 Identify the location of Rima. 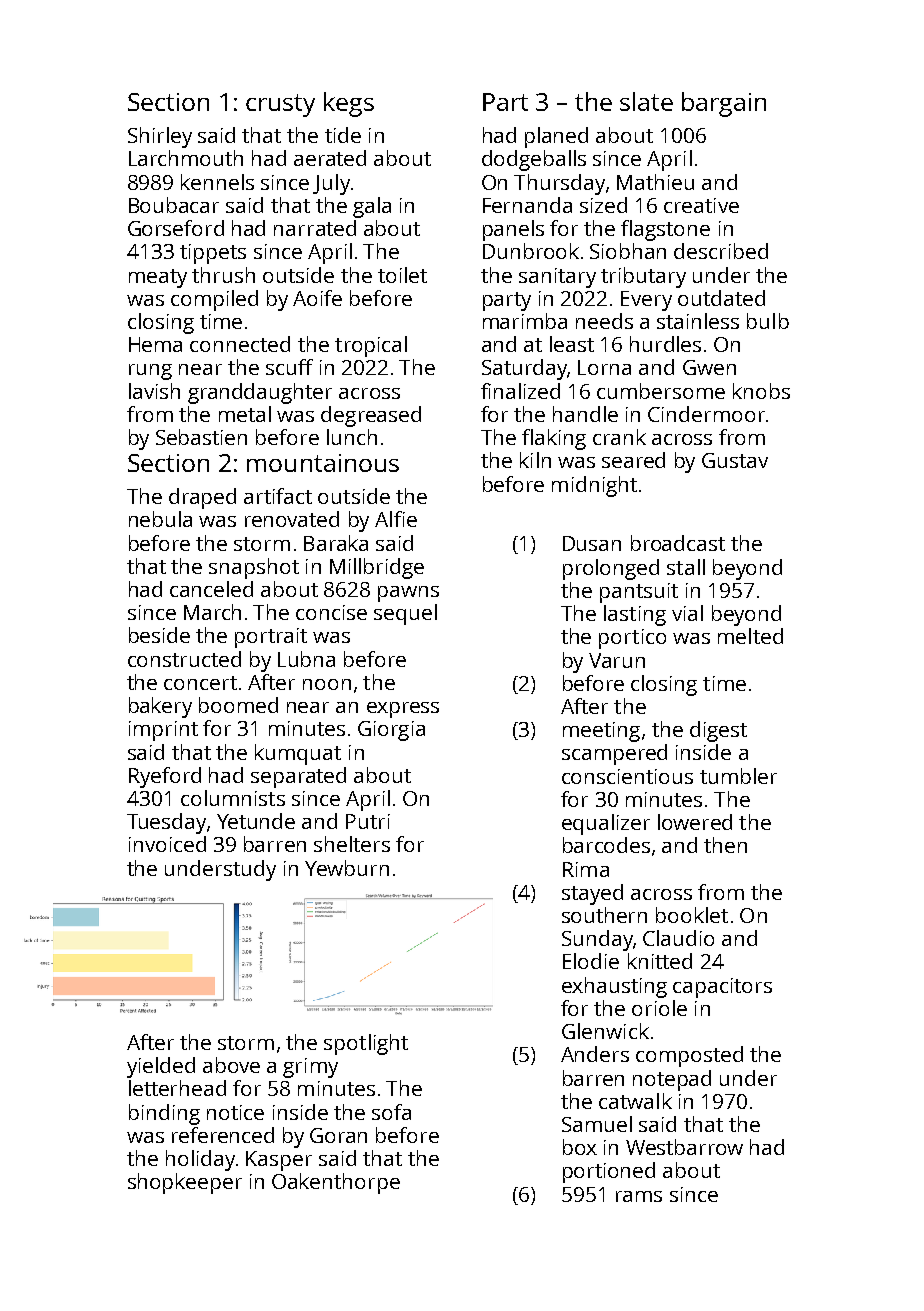
(586, 869).
